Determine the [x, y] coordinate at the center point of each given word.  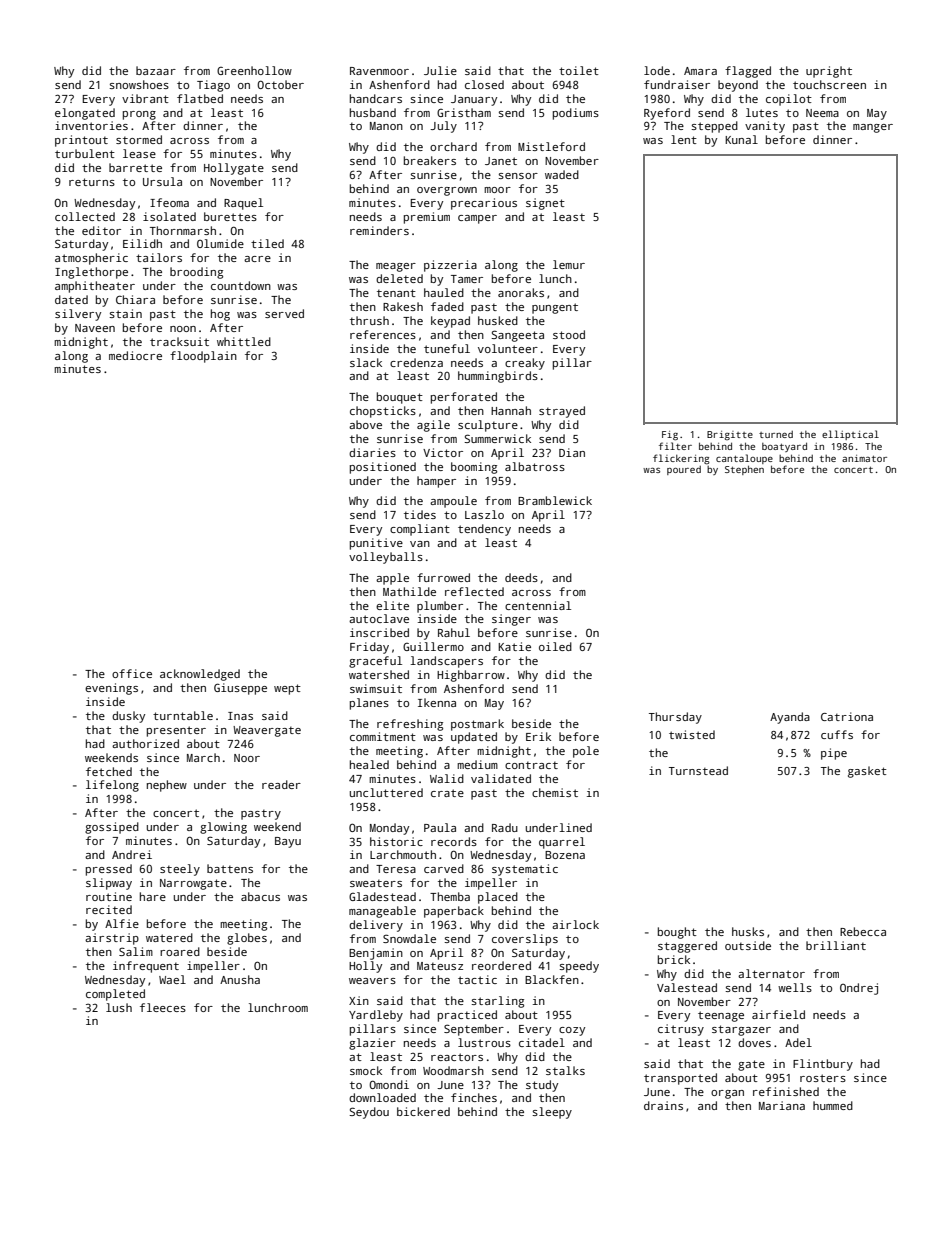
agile [433, 426]
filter [675, 446]
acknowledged [200, 675]
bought [677, 933]
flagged [748, 72]
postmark [477, 725]
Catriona [847, 716]
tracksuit [179, 341]
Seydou [369, 1113]
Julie [440, 70]
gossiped [112, 828]
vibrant [145, 98]
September [474, 1030]
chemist [555, 792]
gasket [867, 772]
